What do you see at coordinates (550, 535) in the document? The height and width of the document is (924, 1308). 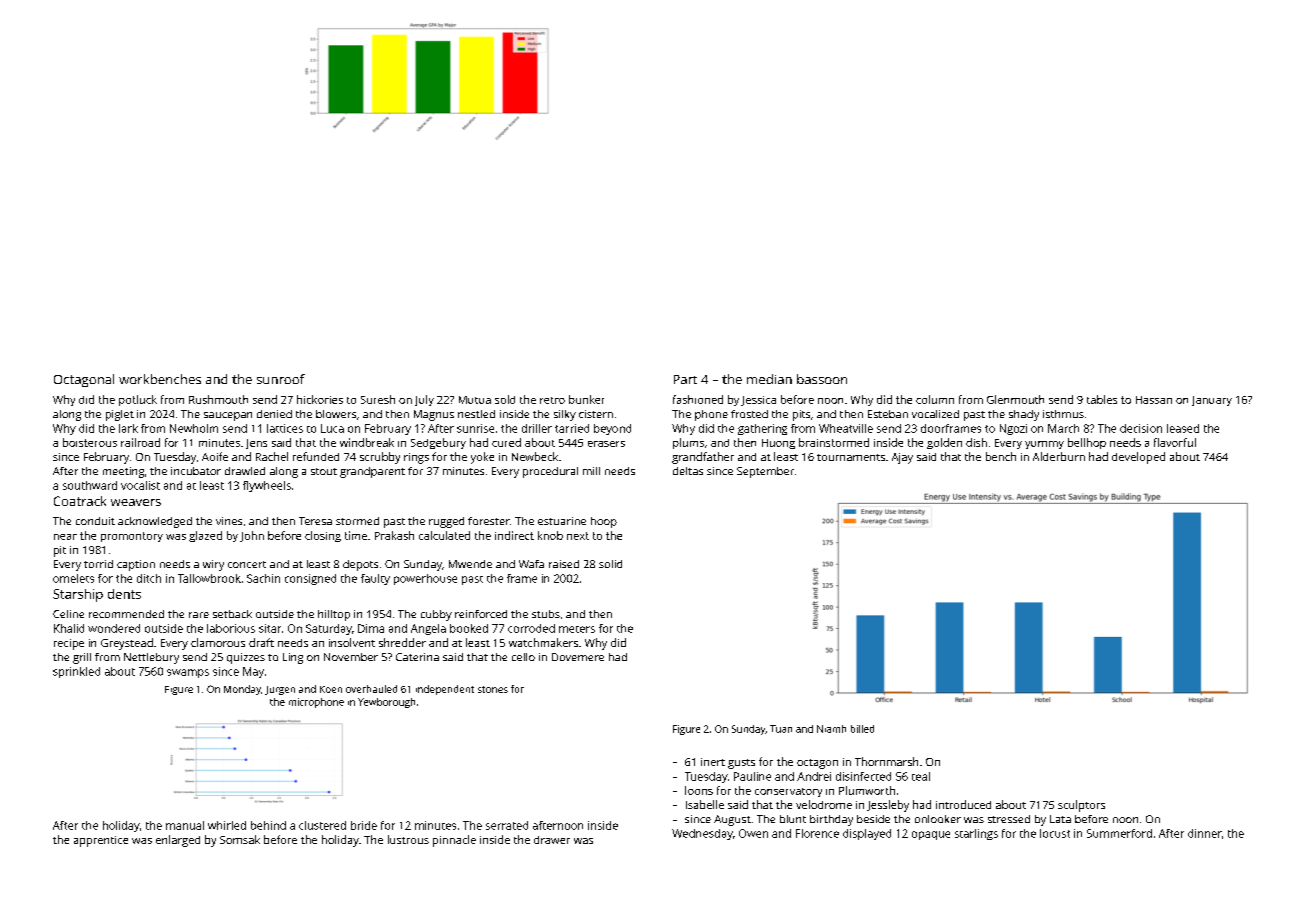 I see `knob` at bounding box center [550, 535].
